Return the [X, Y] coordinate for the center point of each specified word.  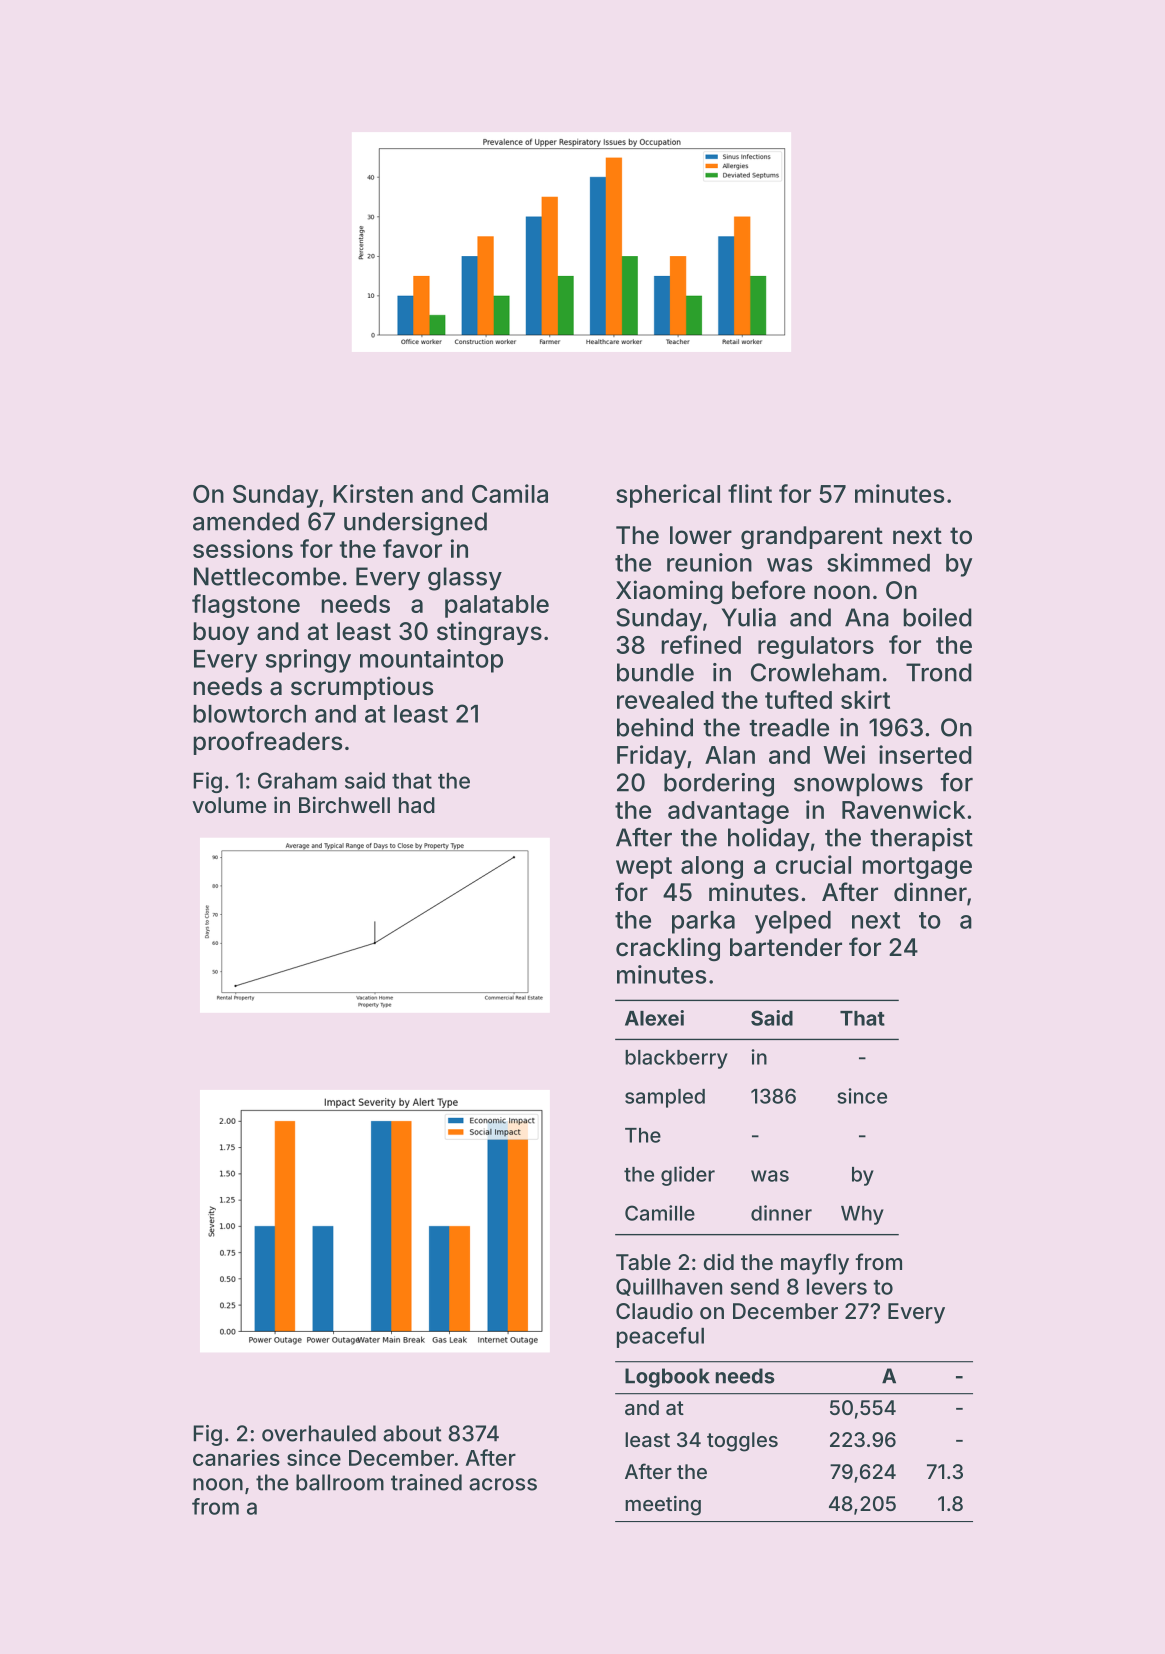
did [719, 1261]
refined [701, 644]
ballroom [340, 1482]
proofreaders [268, 743]
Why [862, 1215]
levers [837, 1287]
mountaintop [431, 661]
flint [750, 493]
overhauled [319, 1433]
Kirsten [373, 493]
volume [229, 805]
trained [426, 1482]
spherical [668, 496]
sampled [665, 1098]
